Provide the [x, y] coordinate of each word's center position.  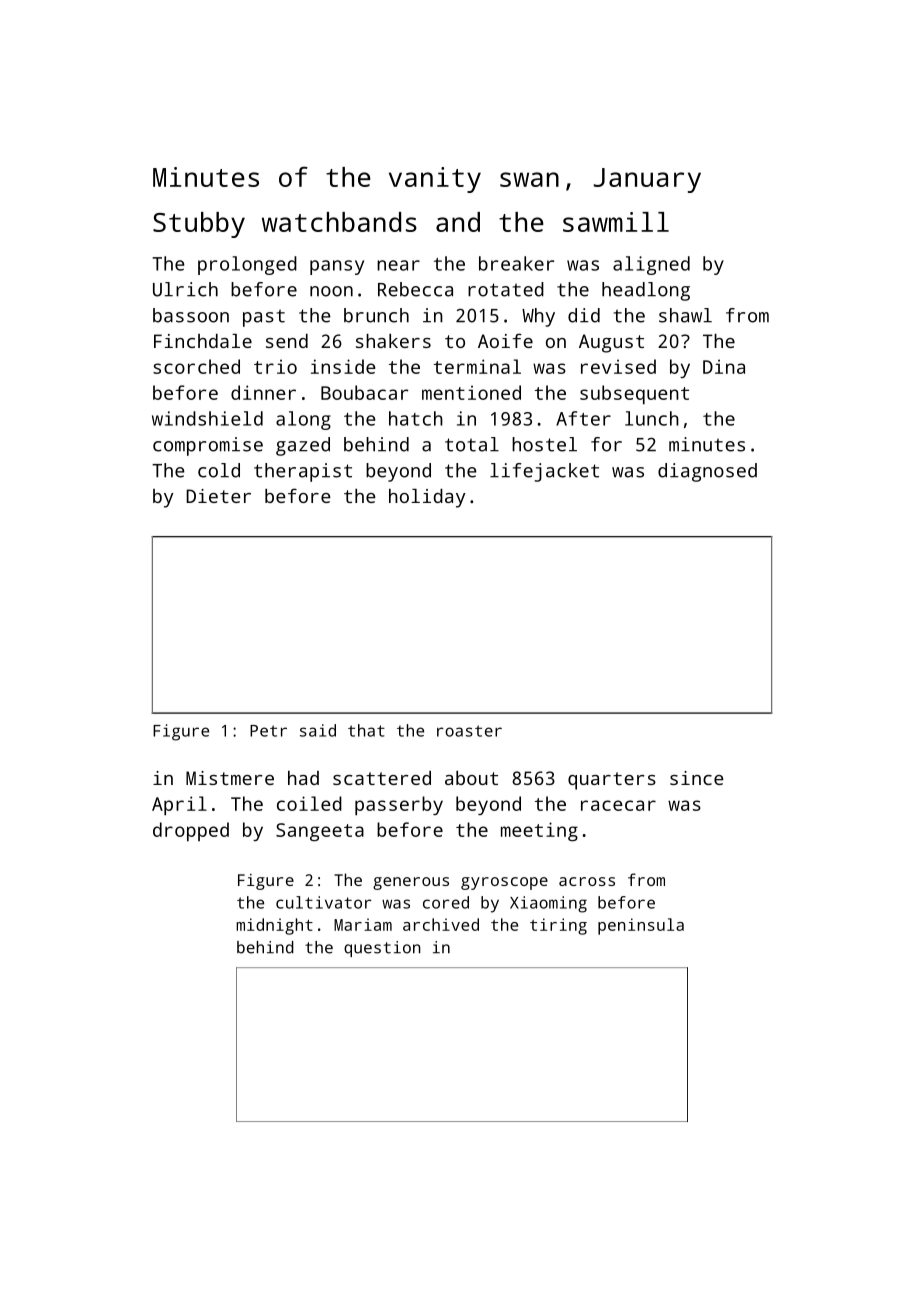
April [179, 806]
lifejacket [544, 472]
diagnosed [707, 472]
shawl [685, 315]
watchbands [339, 222]
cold [219, 470]
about [471, 778]
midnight [274, 926]
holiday [427, 498]
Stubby [199, 225]
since [697, 778]
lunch [652, 418]
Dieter [218, 496]
